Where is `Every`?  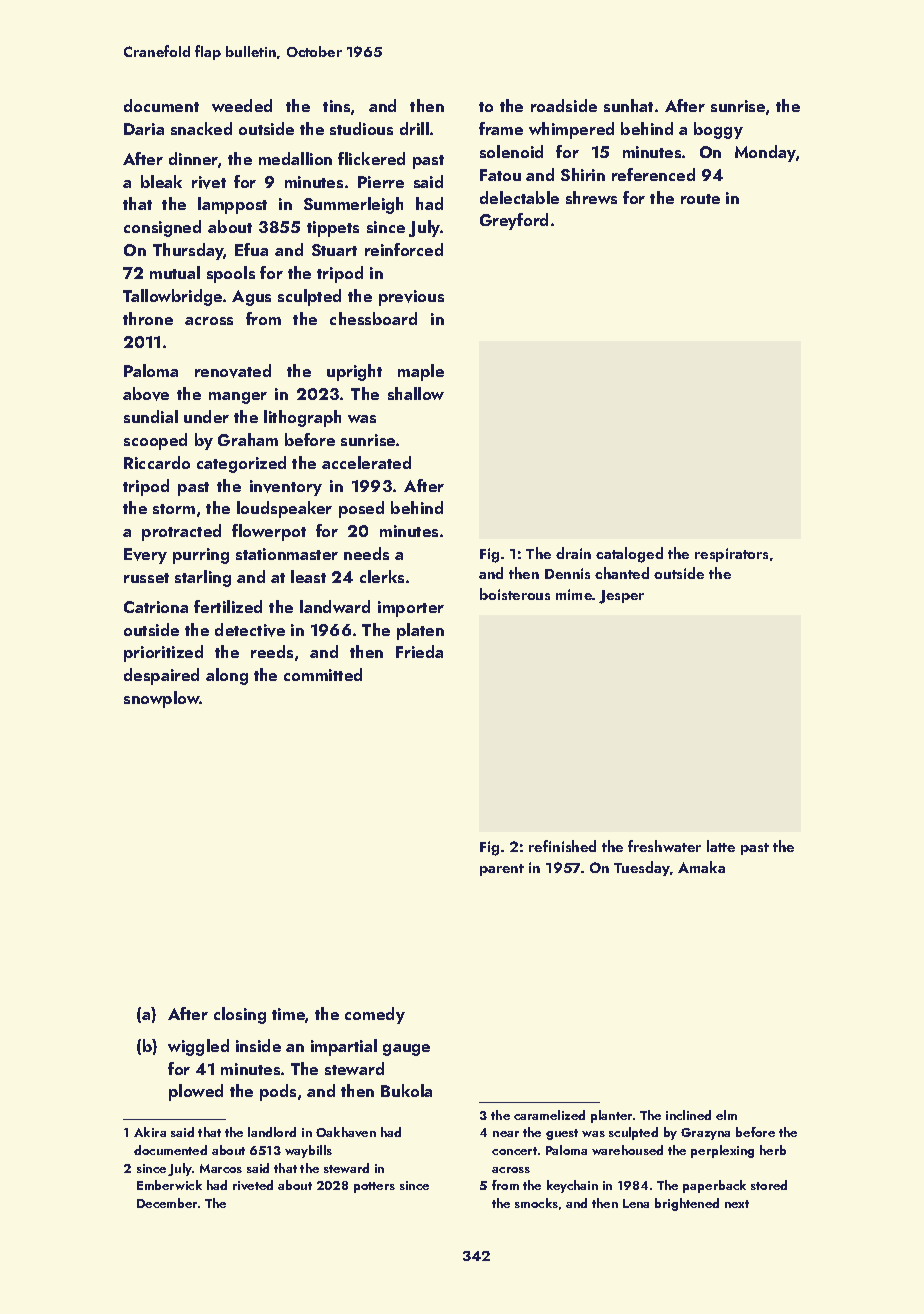 Every is located at coordinates (145, 556).
